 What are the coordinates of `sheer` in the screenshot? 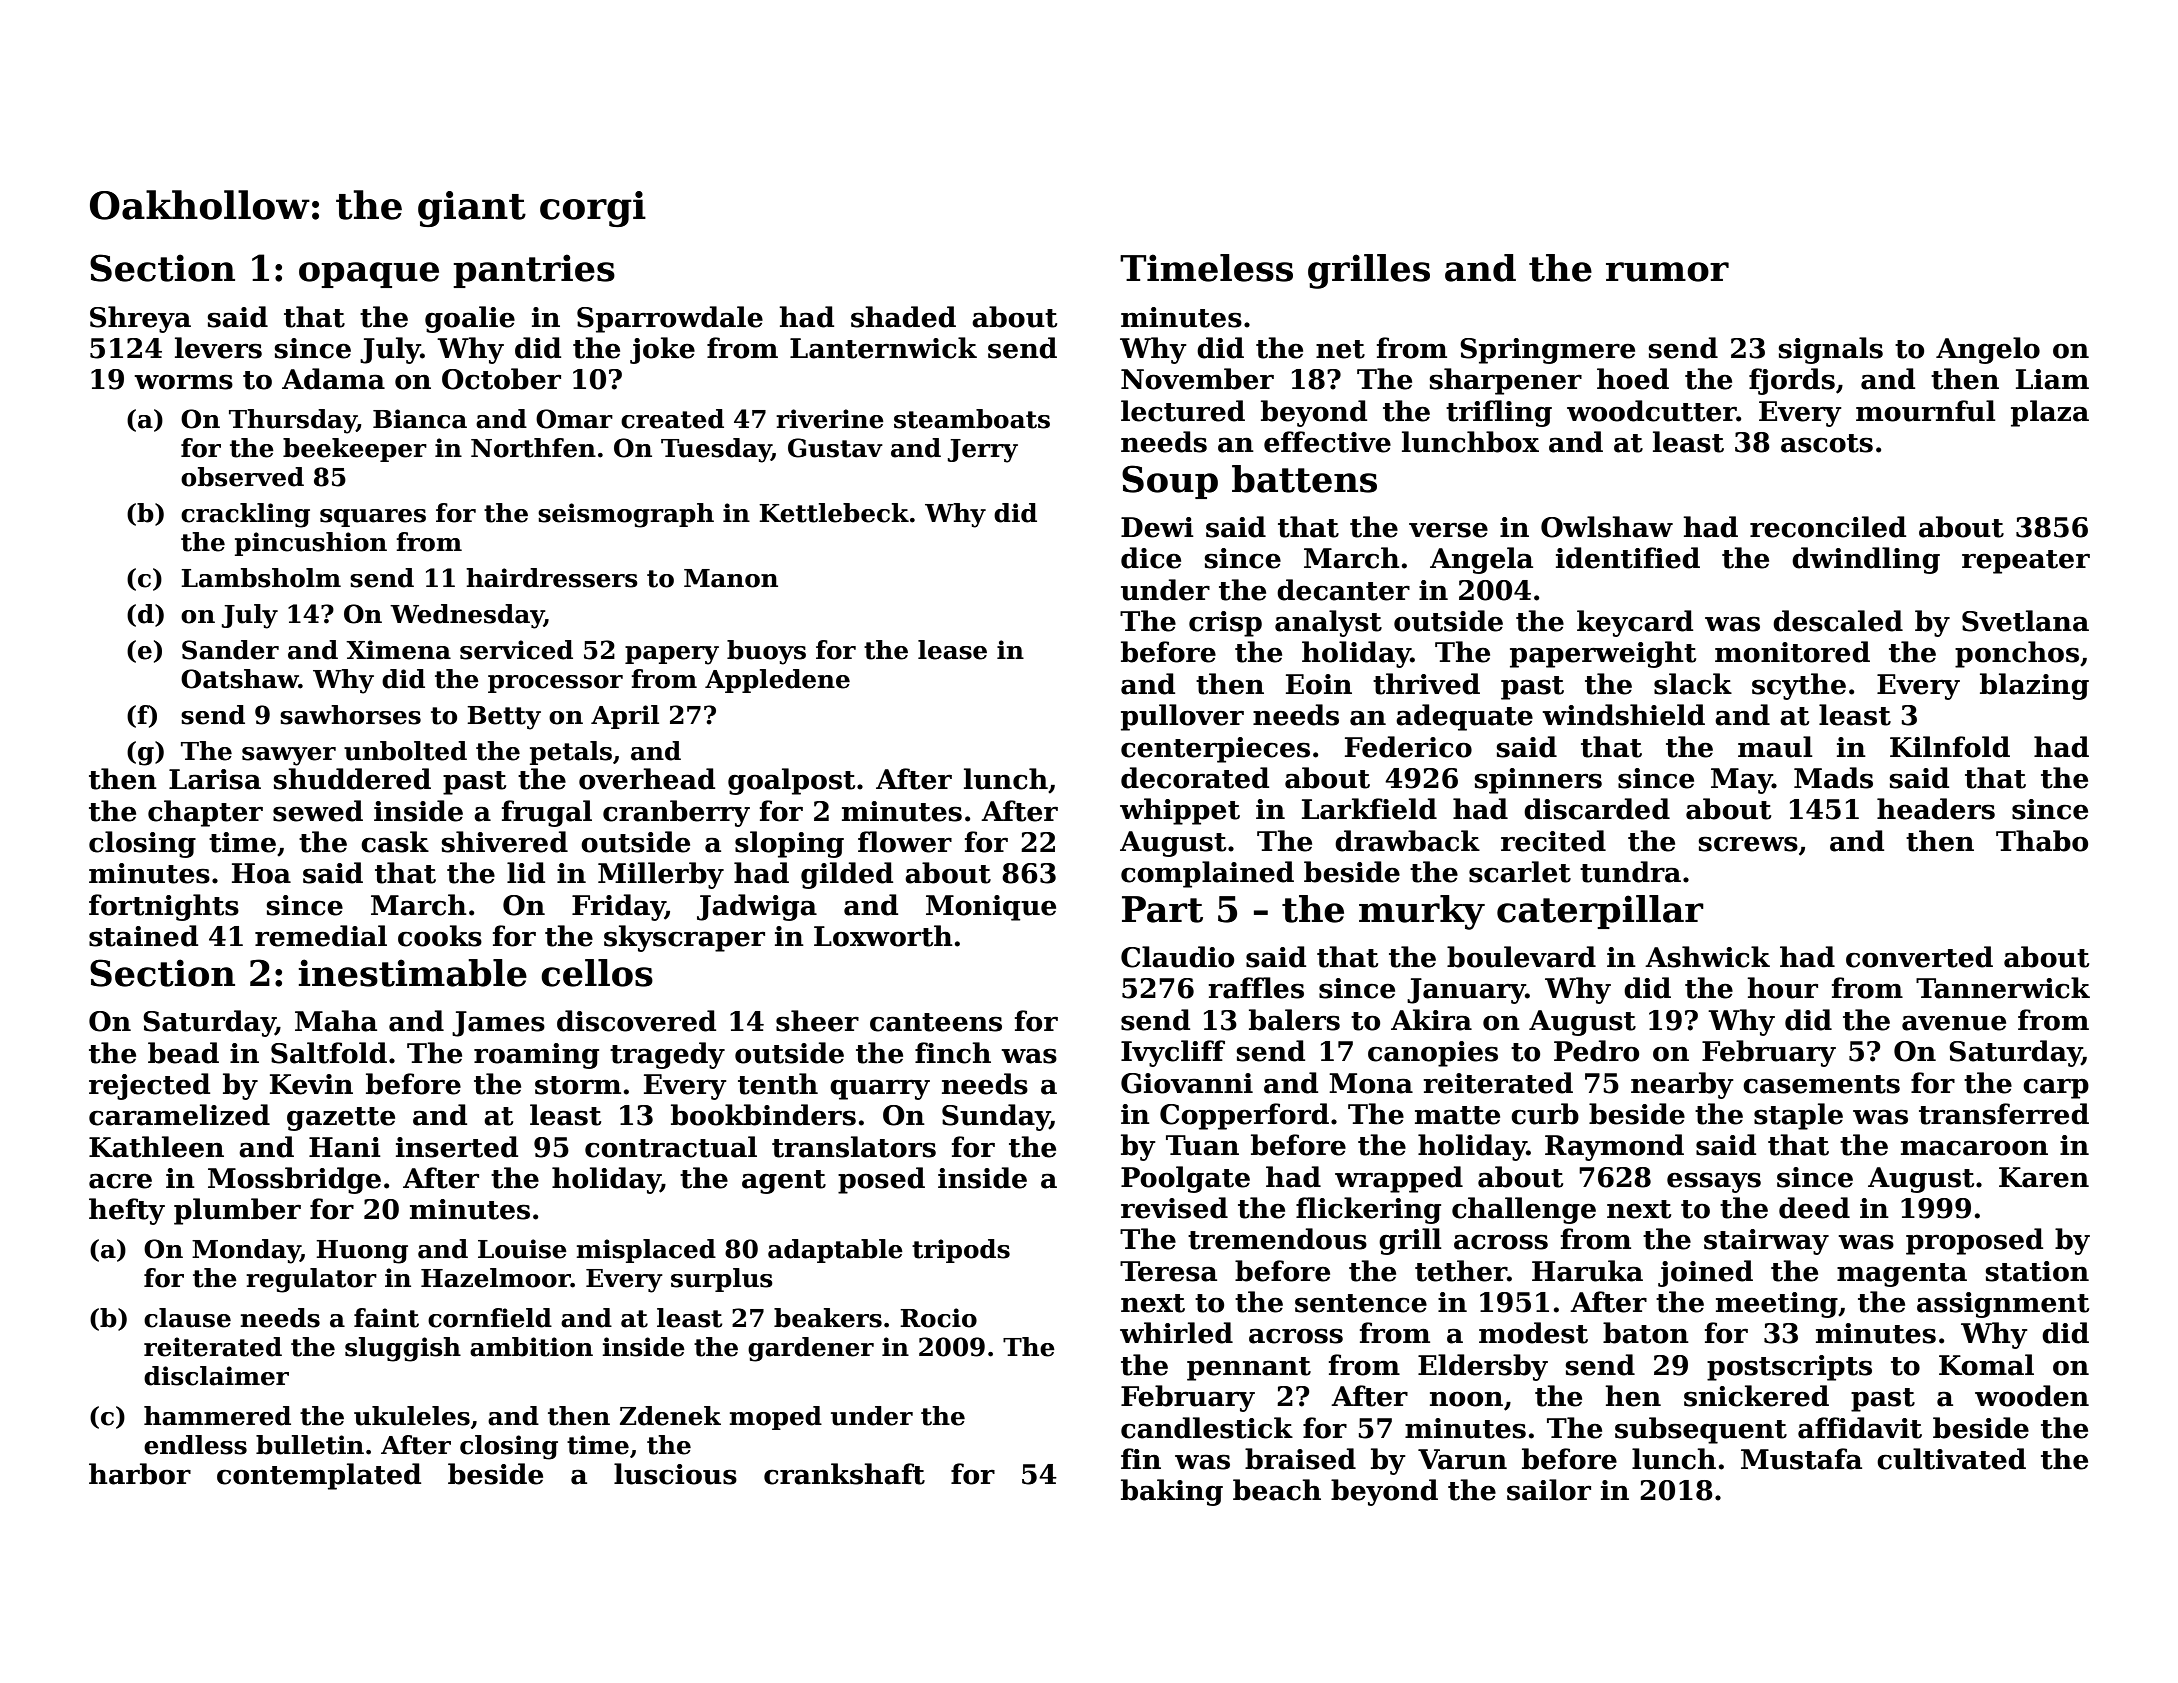 It's located at (817, 1021).
